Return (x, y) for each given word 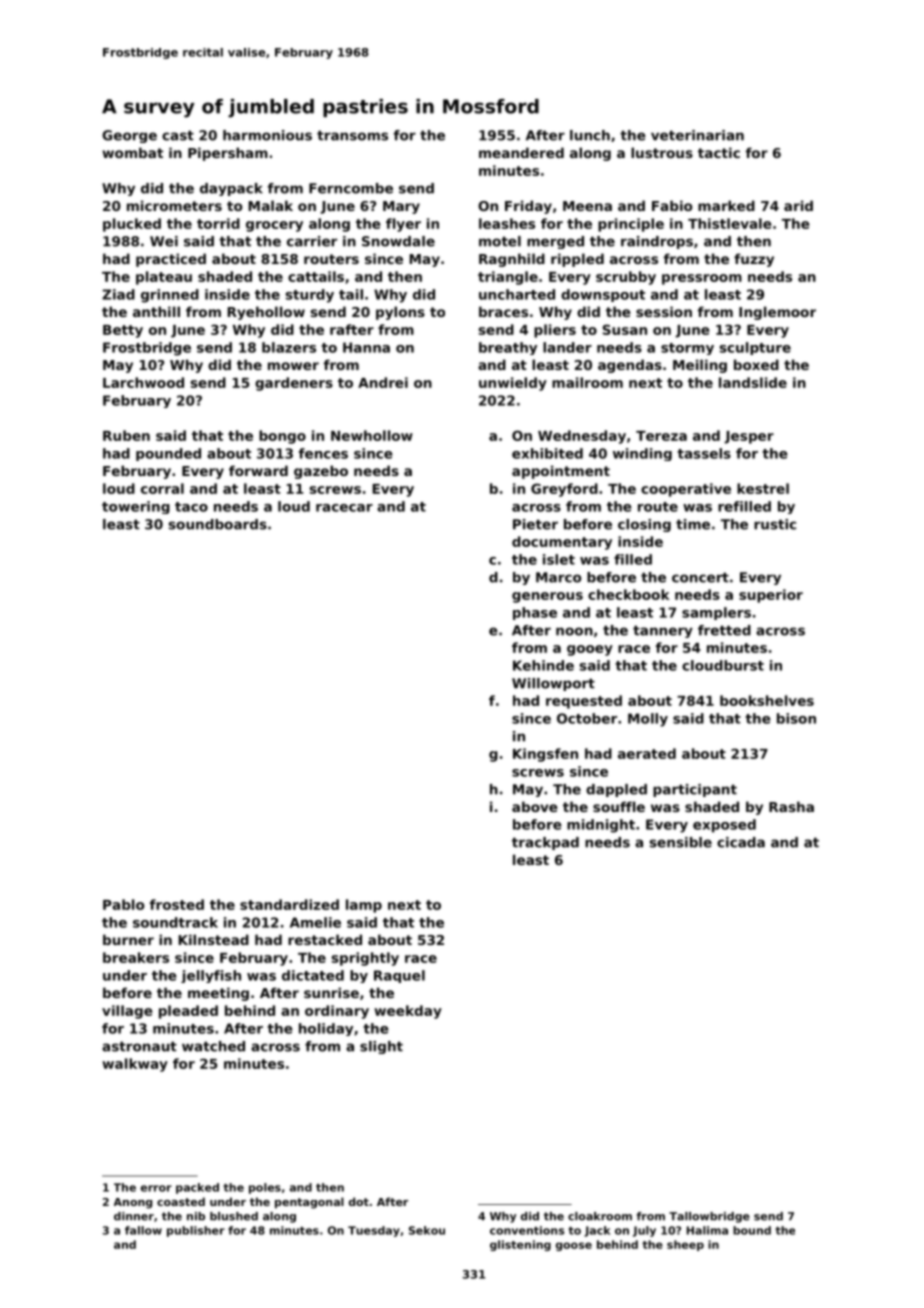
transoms (352, 135)
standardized (289, 904)
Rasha (791, 806)
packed (197, 1188)
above (535, 806)
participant (695, 790)
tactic (719, 152)
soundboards (218, 524)
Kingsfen (545, 755)
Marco (558, 577)
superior (771, 596)
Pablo (123, 904)
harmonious (267, 135)
